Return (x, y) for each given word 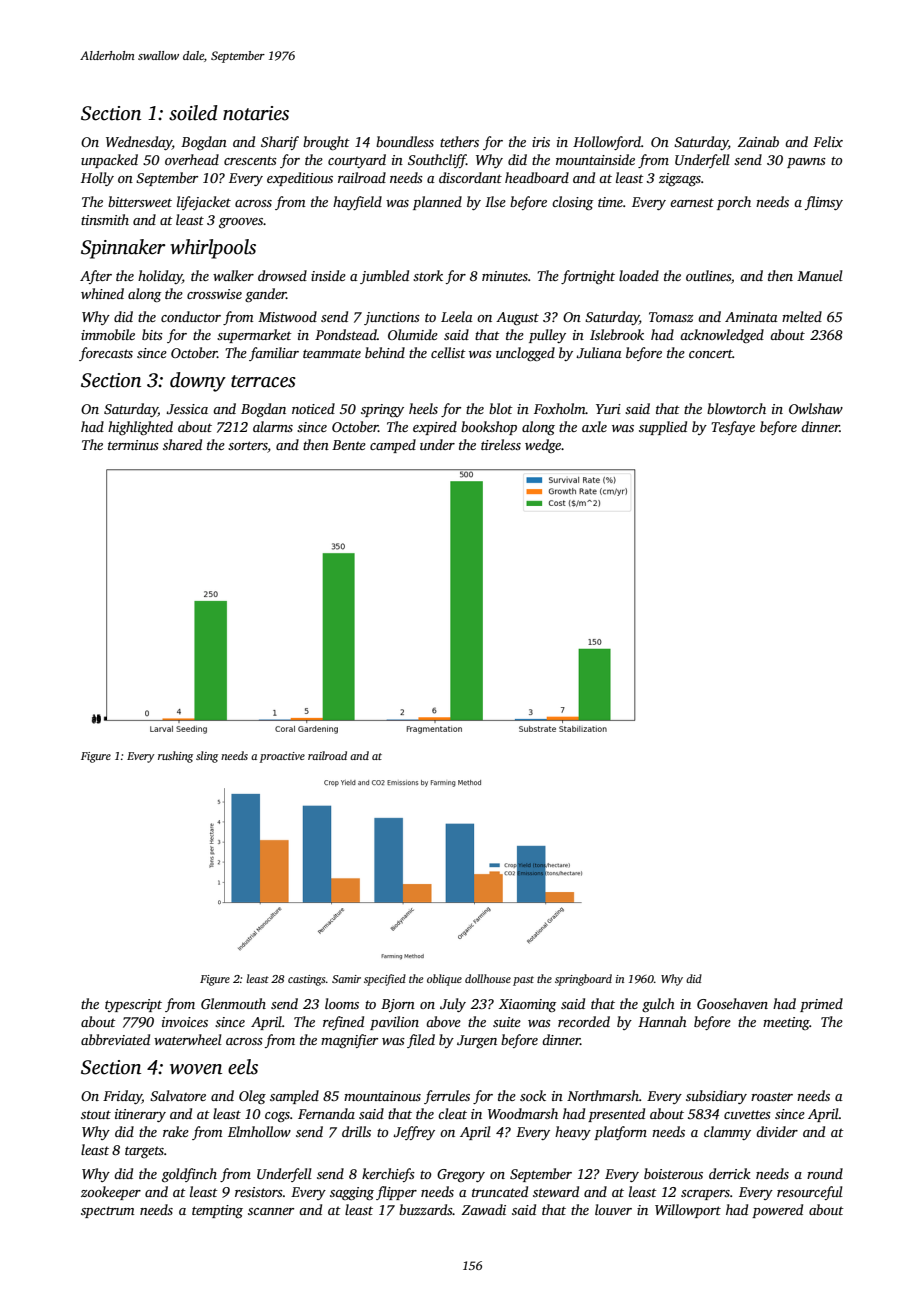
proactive (282, 757)
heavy (573, 1133)
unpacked (109, 161)
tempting (217, 1211)
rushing (175, 757)
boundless (405, 141)
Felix (828, 141)
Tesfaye (733, 428)
